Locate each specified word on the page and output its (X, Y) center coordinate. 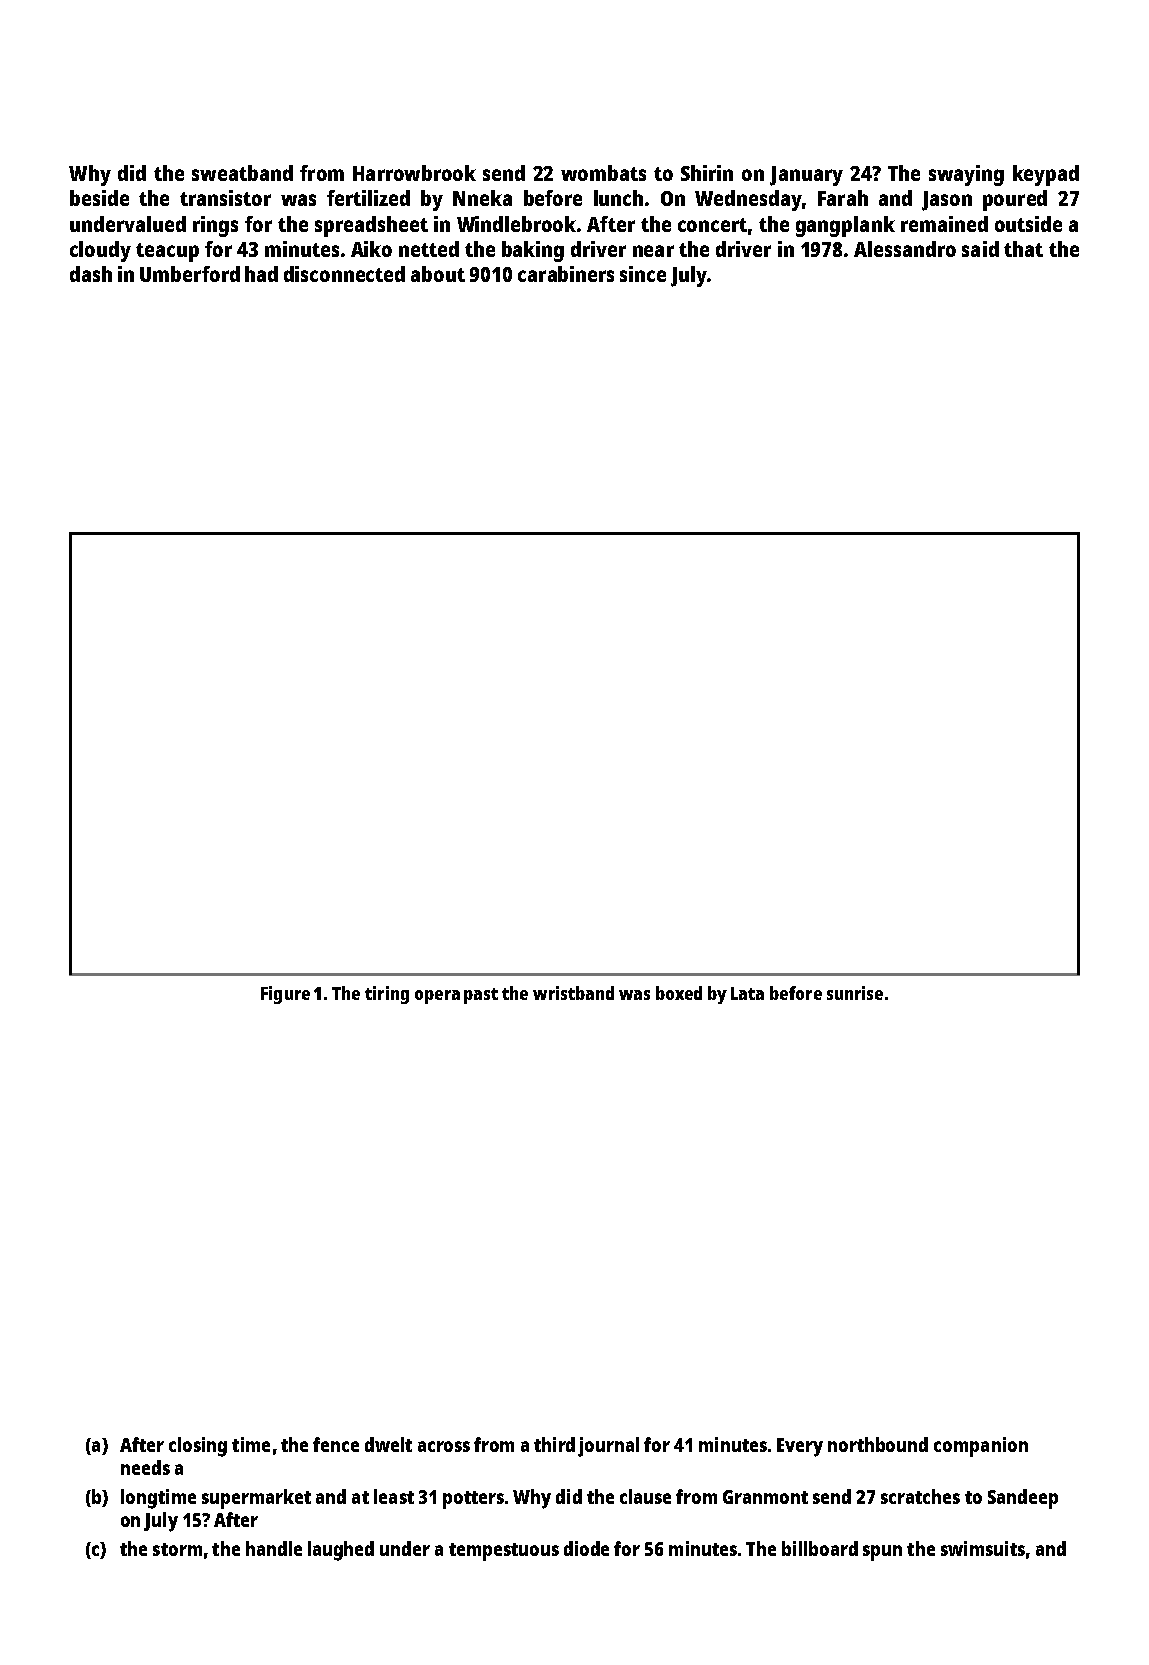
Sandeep (1023, 1499)
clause (645, 1496)
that (1023, 249)
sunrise (855, 993)
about (438, 274)
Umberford (190, 274)
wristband (573, 993)
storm (177, 1549)
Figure (285, 995)
